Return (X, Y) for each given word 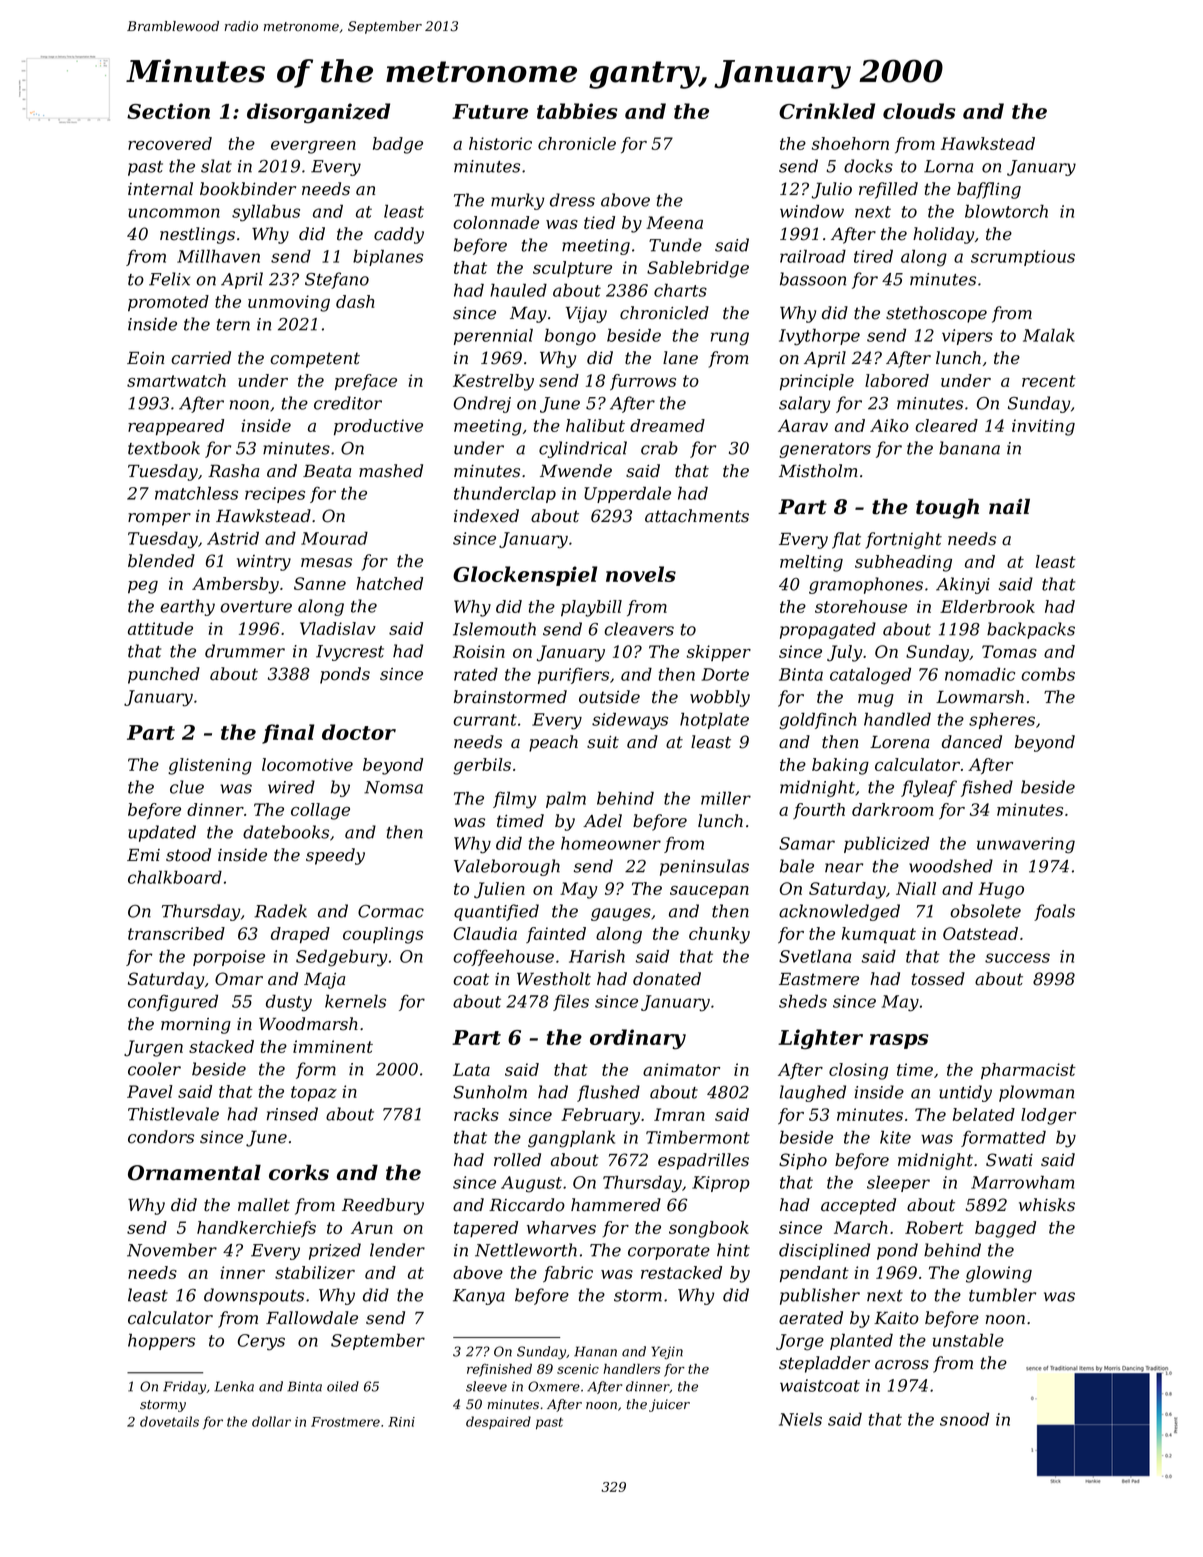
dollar (271, 1421)
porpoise (229, 958)
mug (876, 700)
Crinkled (827, 111)
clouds (919, 111)
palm (566, 799)
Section (168, 111)
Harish (597, 956)
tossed (938, 979)
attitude (160, 628)
